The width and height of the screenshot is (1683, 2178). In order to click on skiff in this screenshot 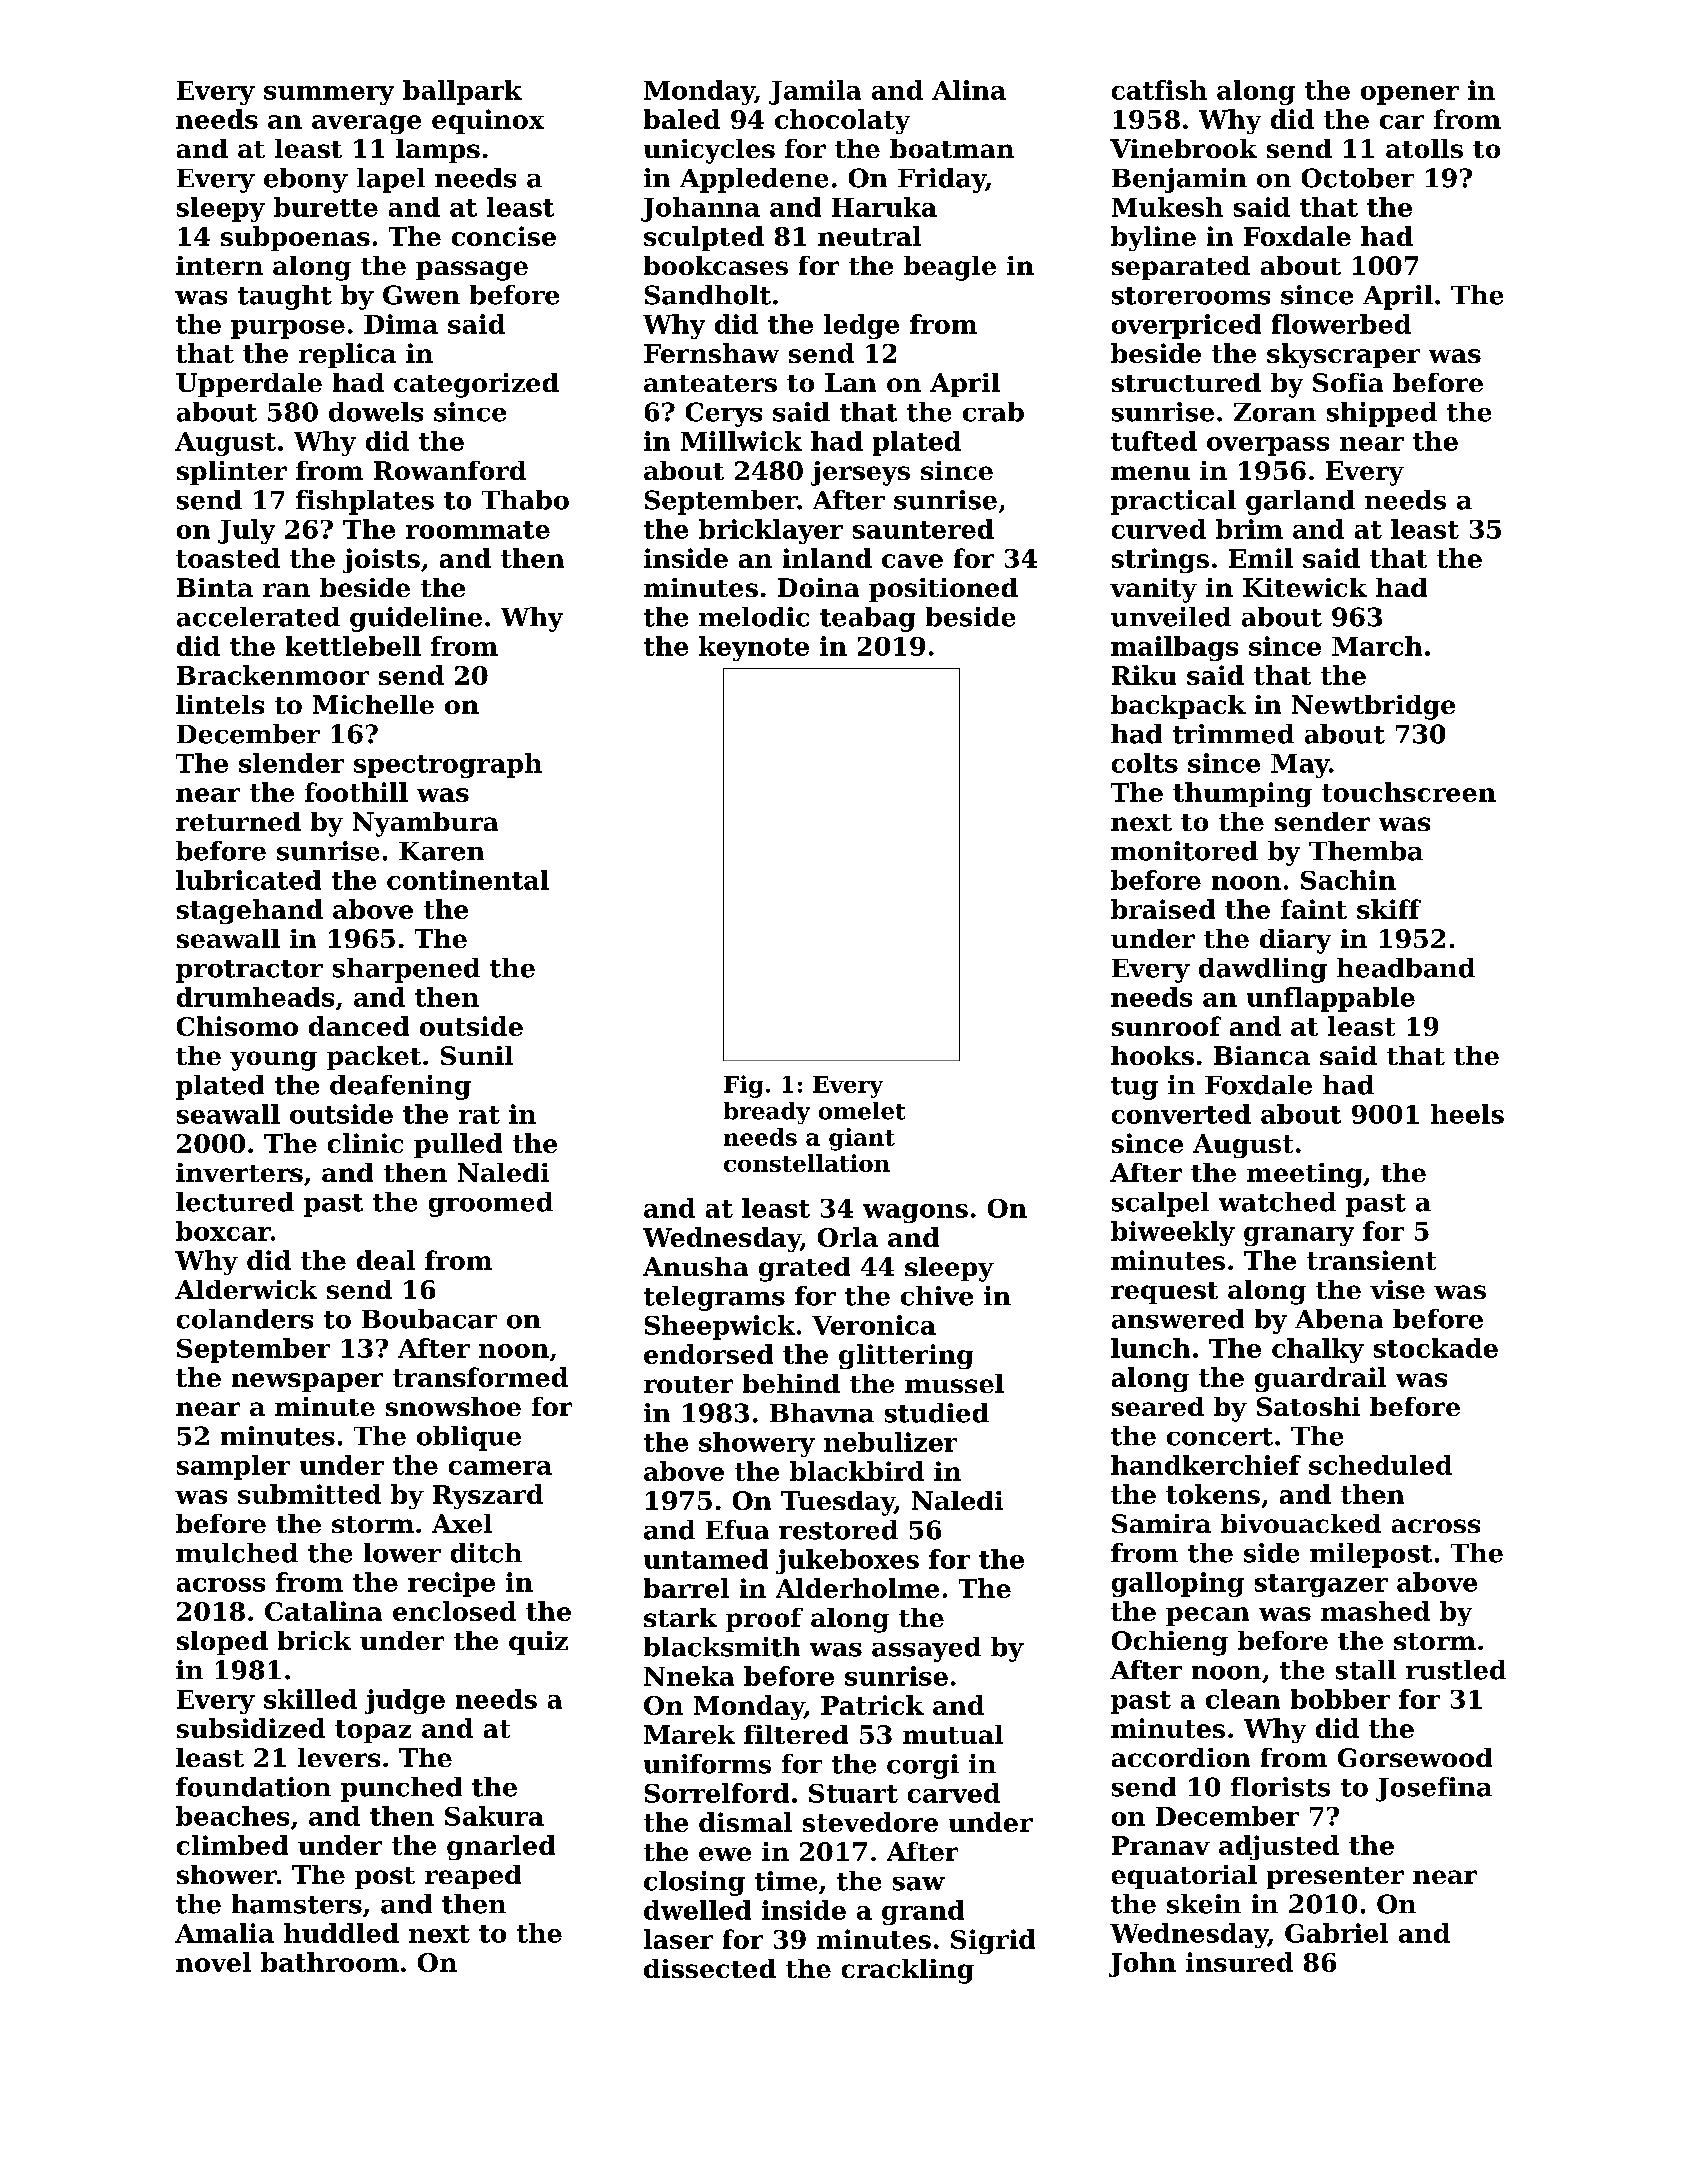, I will do `click(1389, 909)`.
